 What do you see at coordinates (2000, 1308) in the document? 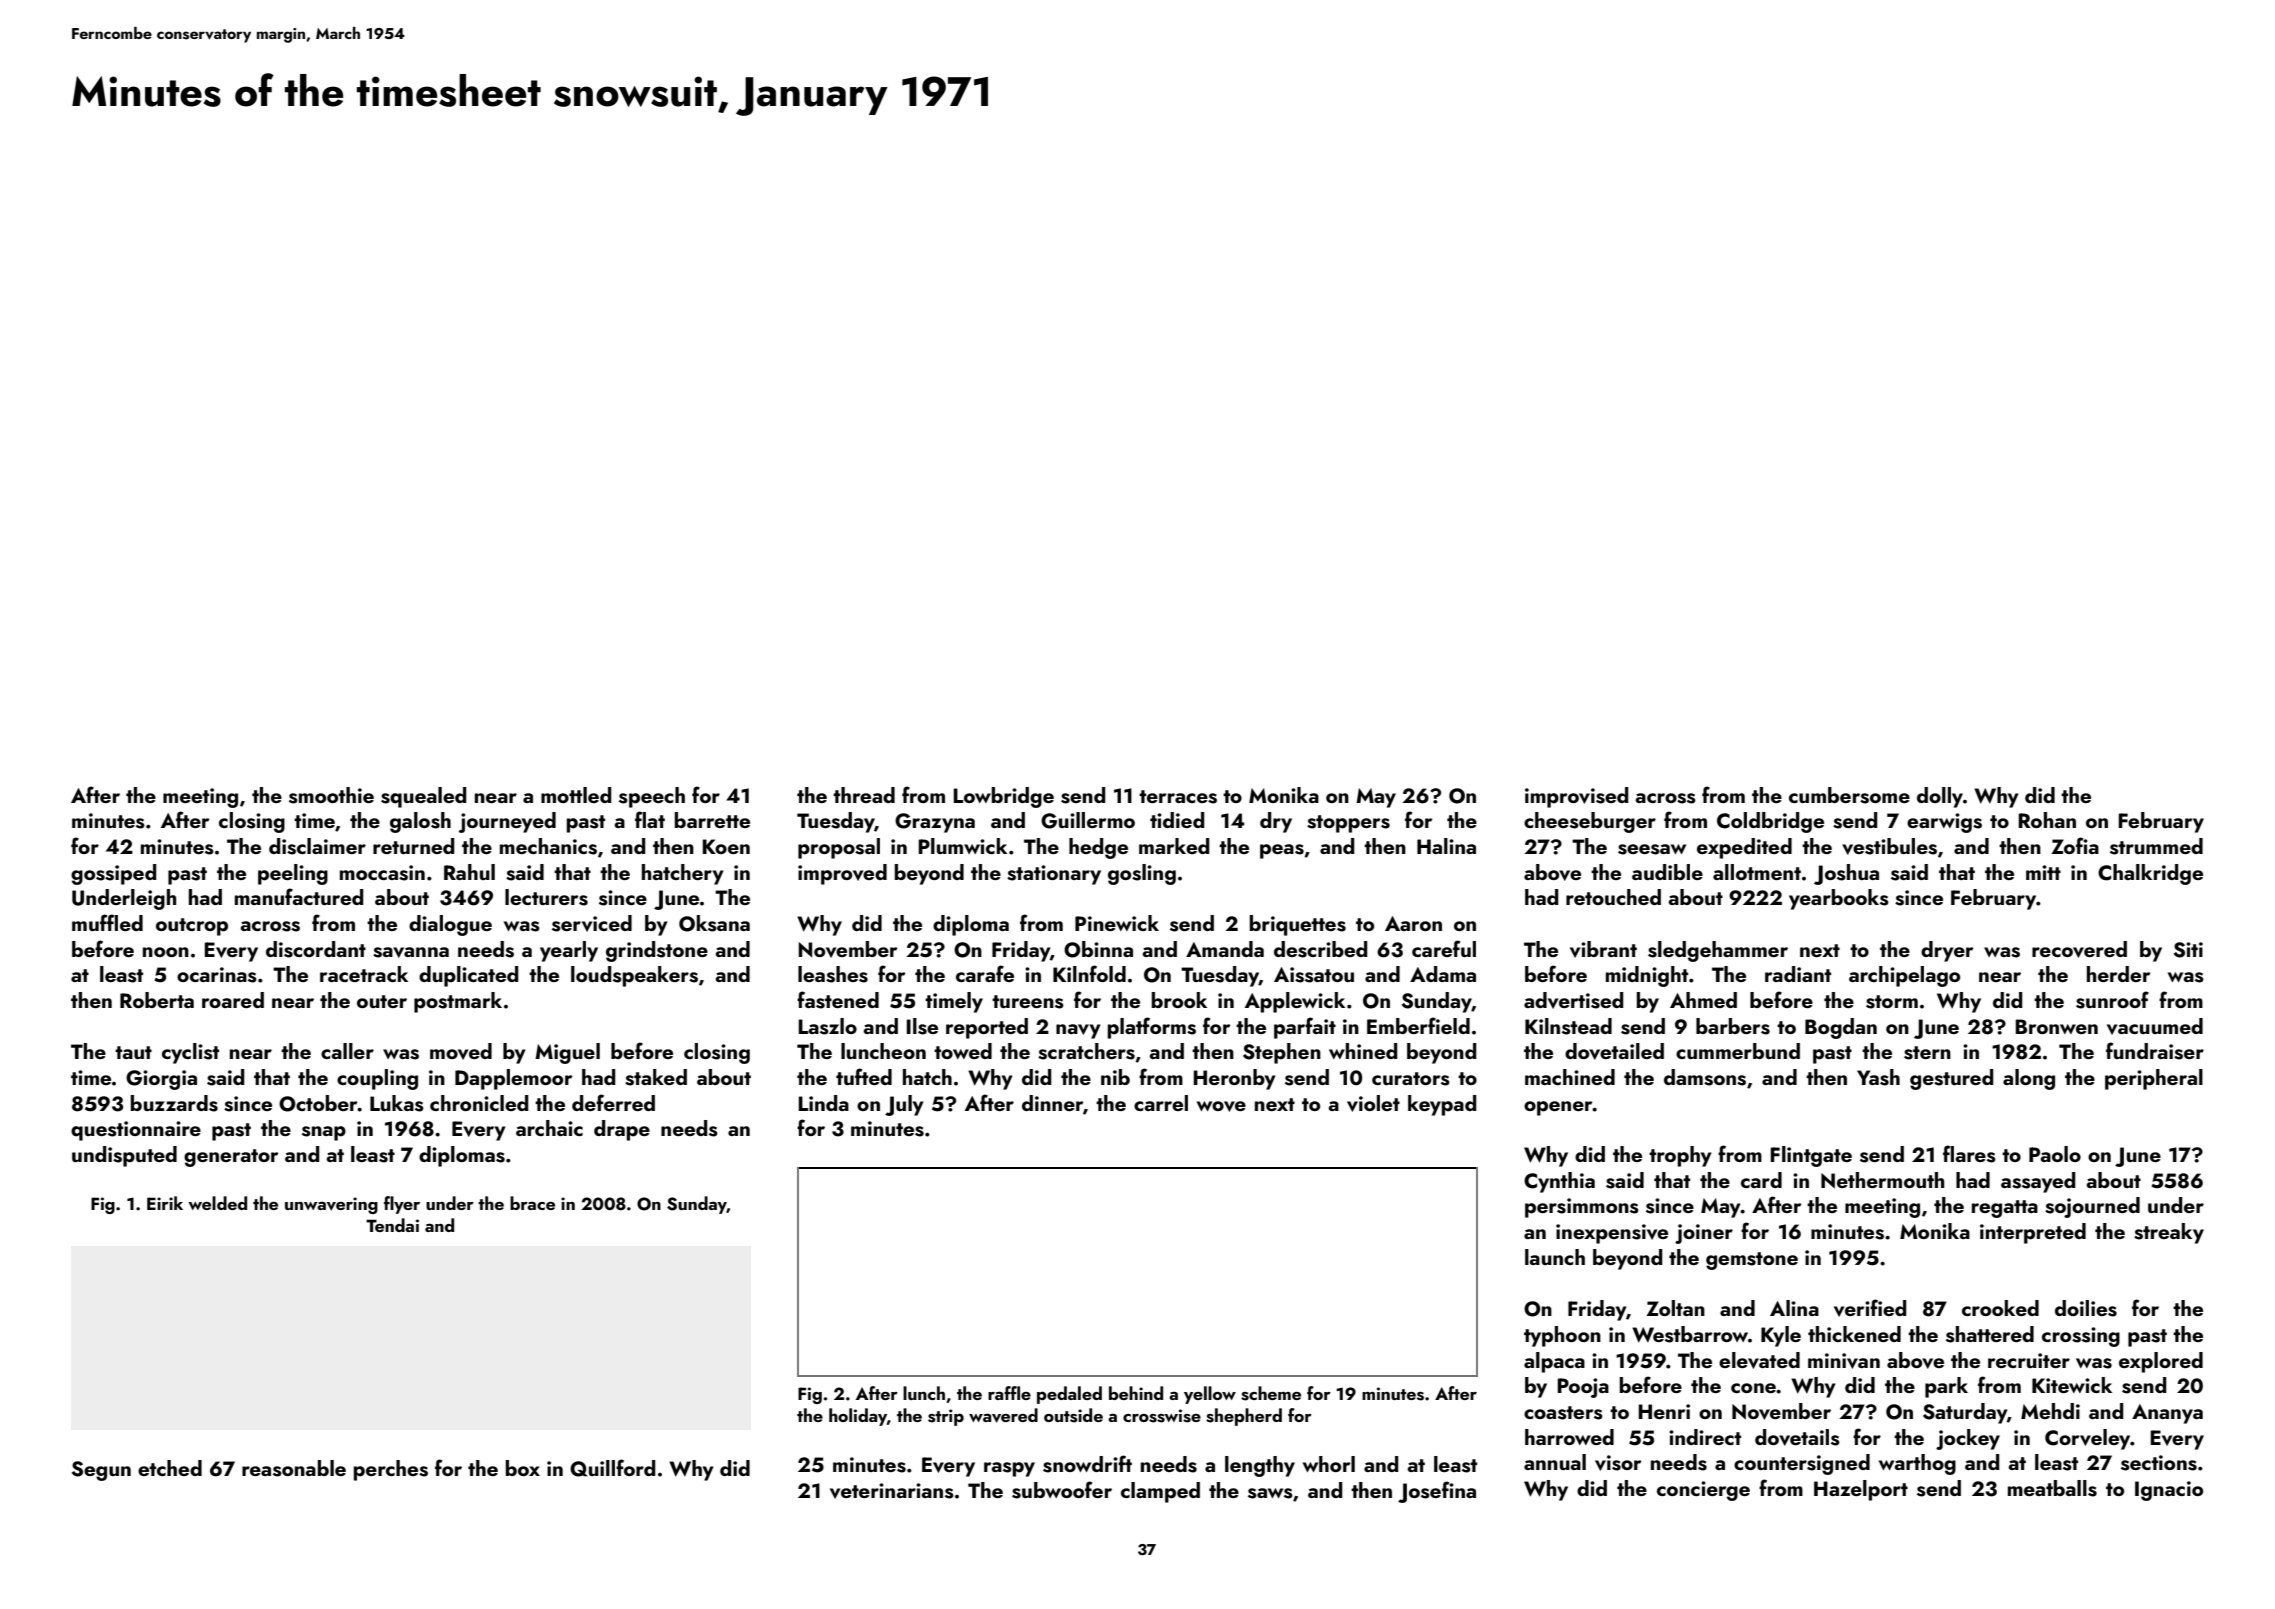
I see `crooked` at bounding box center [2000, 1308].
